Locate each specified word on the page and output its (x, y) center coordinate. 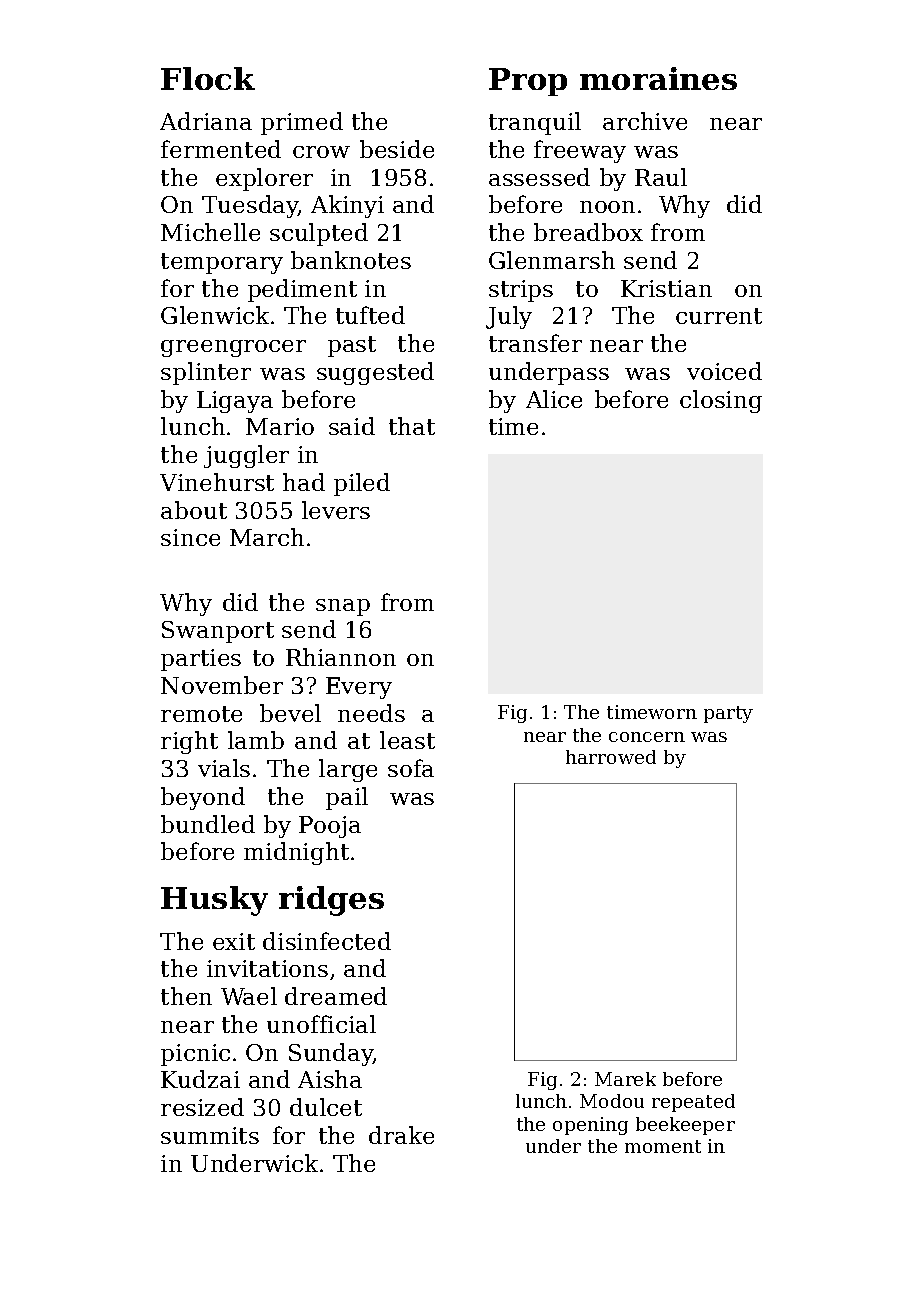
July (509, 317)
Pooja (330, 827)
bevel (290, 713)
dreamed (336, 996)
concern (647, 737)
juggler (246, 456)
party (728, 714)
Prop (528, 82)
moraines (658, 78)
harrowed (611, 757)
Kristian (666, 288)
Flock (208, 78)
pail (347, 798)
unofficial (321, 1024)
